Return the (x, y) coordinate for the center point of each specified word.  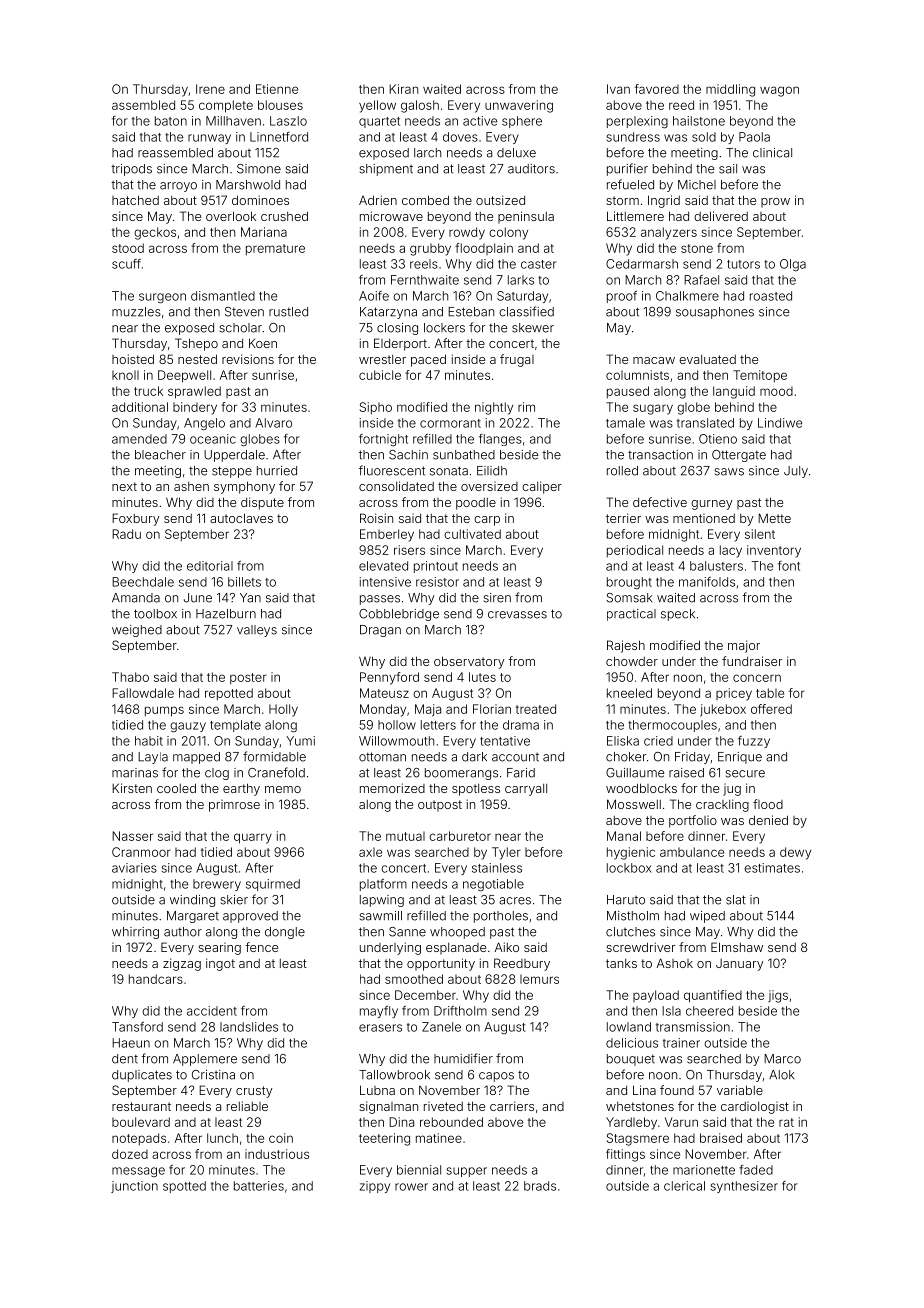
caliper (542, 487)
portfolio (693, 821)
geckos (155, 233)
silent (760, 534)
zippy (375, 1187)
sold (704, 137)
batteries (259, 1186)
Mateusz (384, 693)
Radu (126, 534)
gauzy (188, 727)
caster (539, 264)
